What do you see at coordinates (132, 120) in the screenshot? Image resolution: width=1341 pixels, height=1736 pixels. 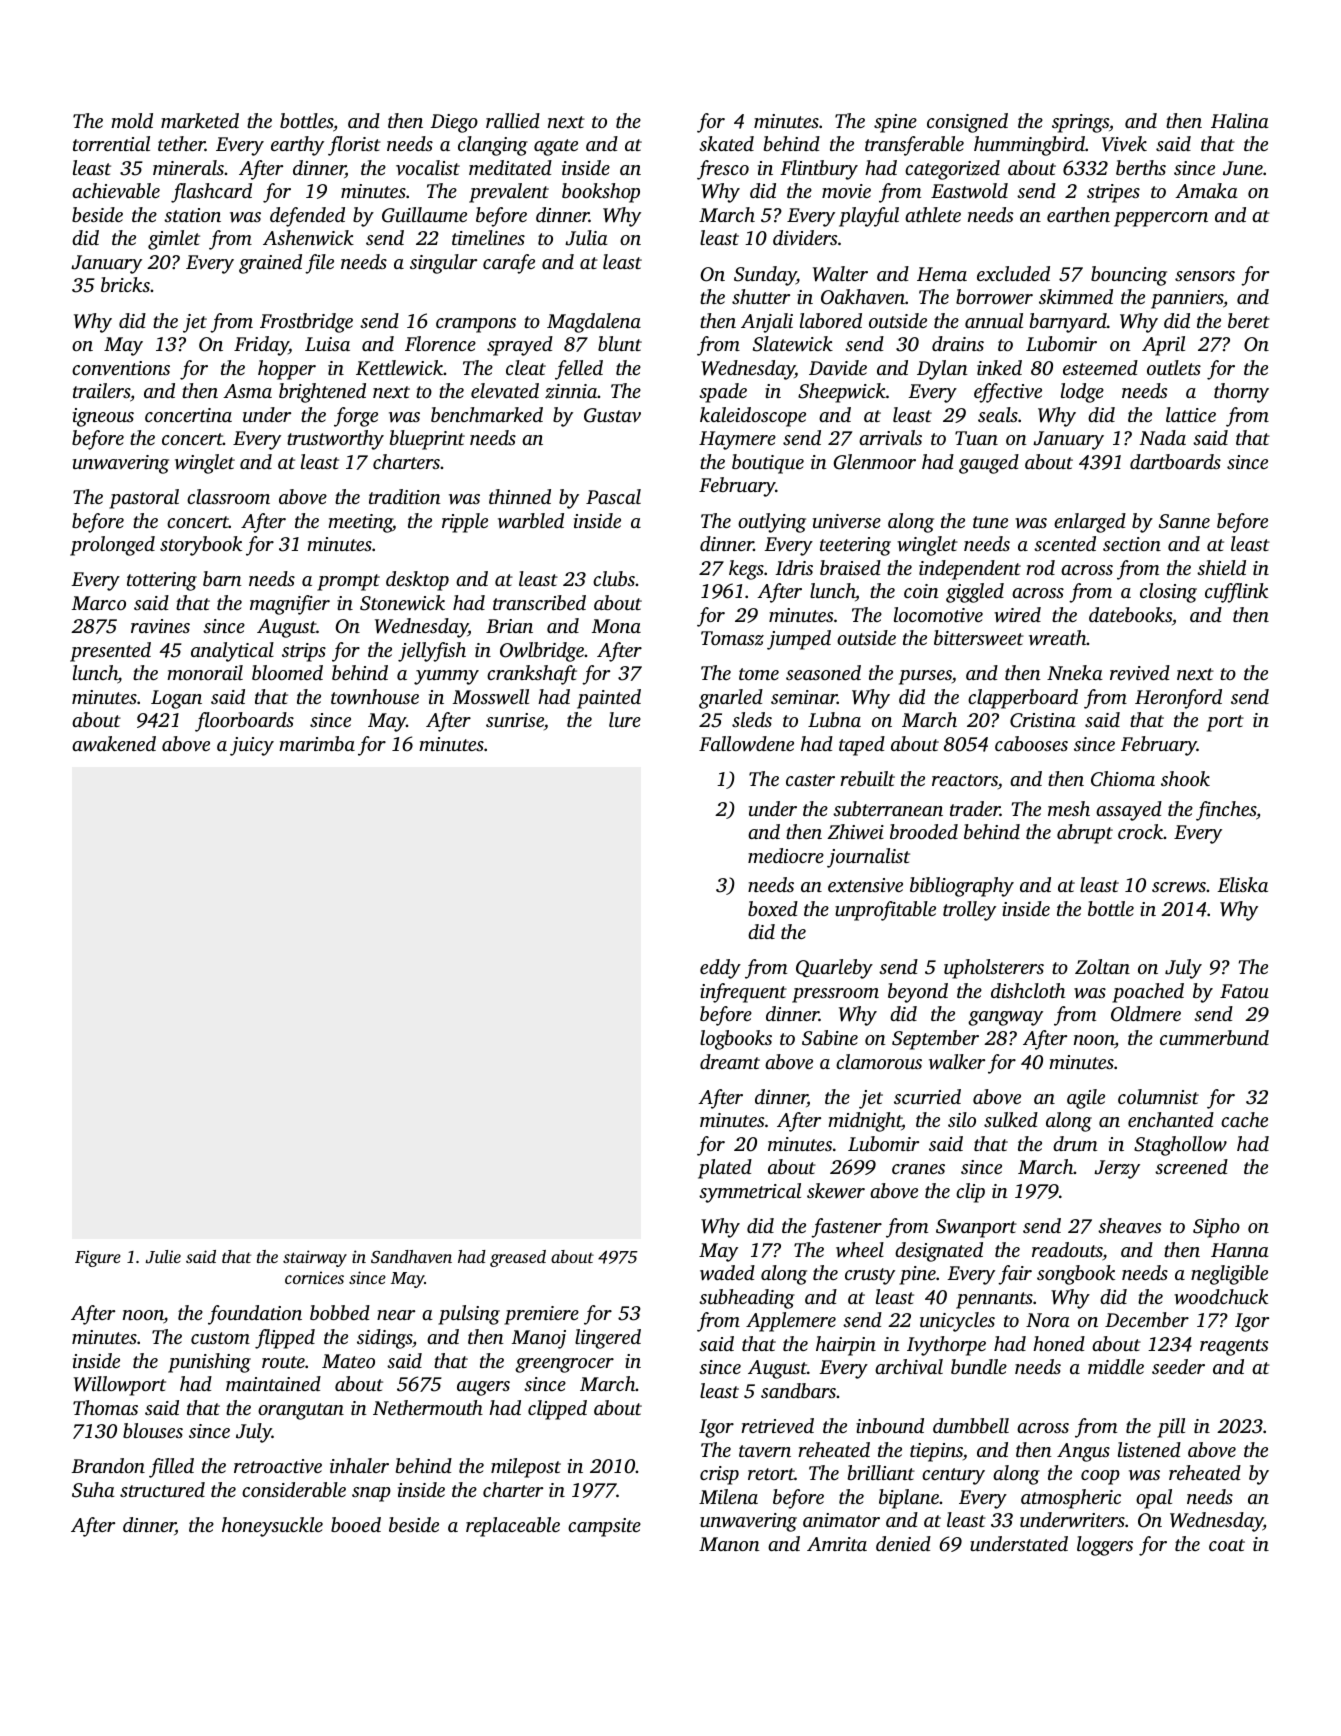 I see `mold` at bounding box center [132, 120].
